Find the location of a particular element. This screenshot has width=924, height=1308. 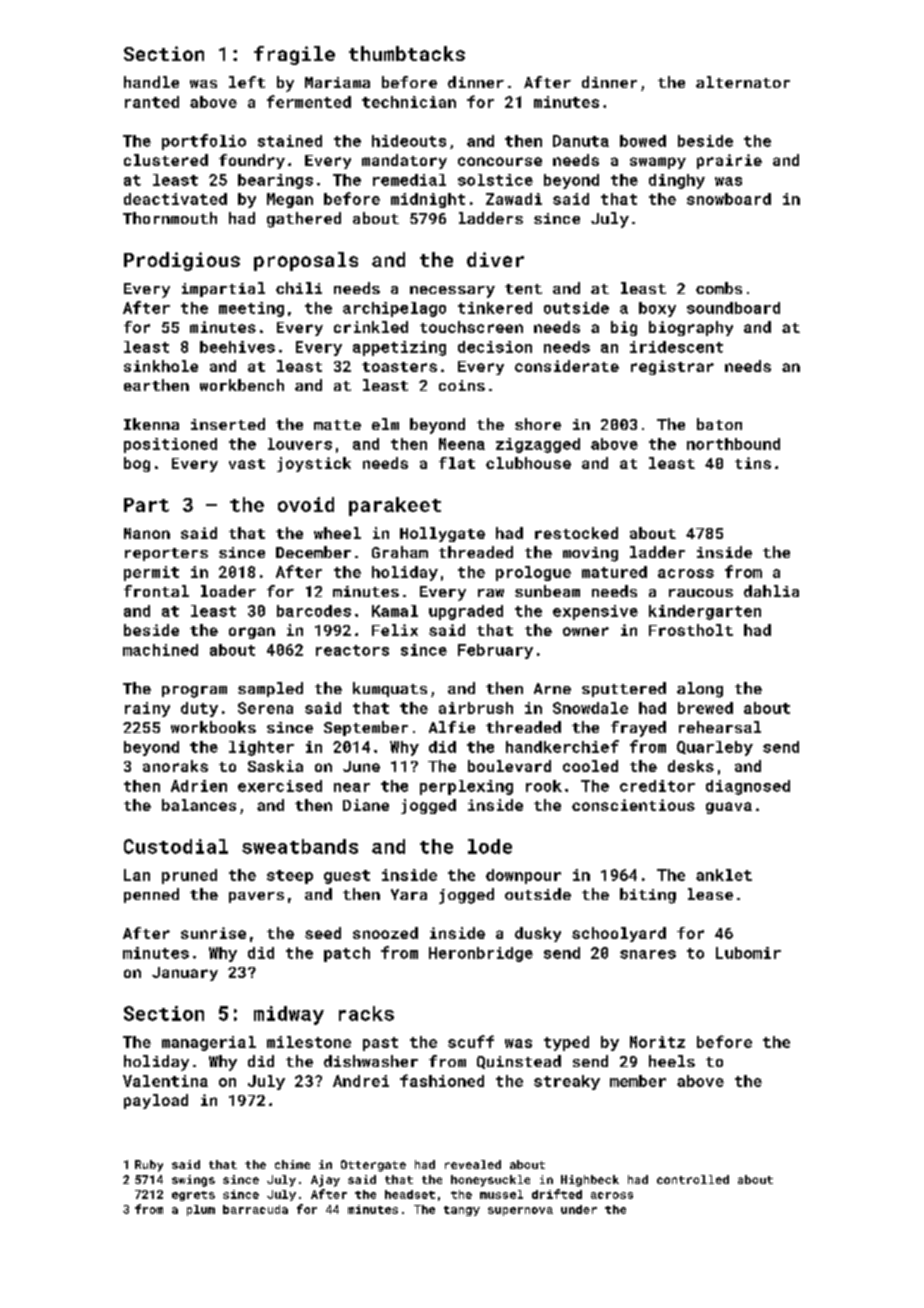

guava is located at coordinates (729, 808).
